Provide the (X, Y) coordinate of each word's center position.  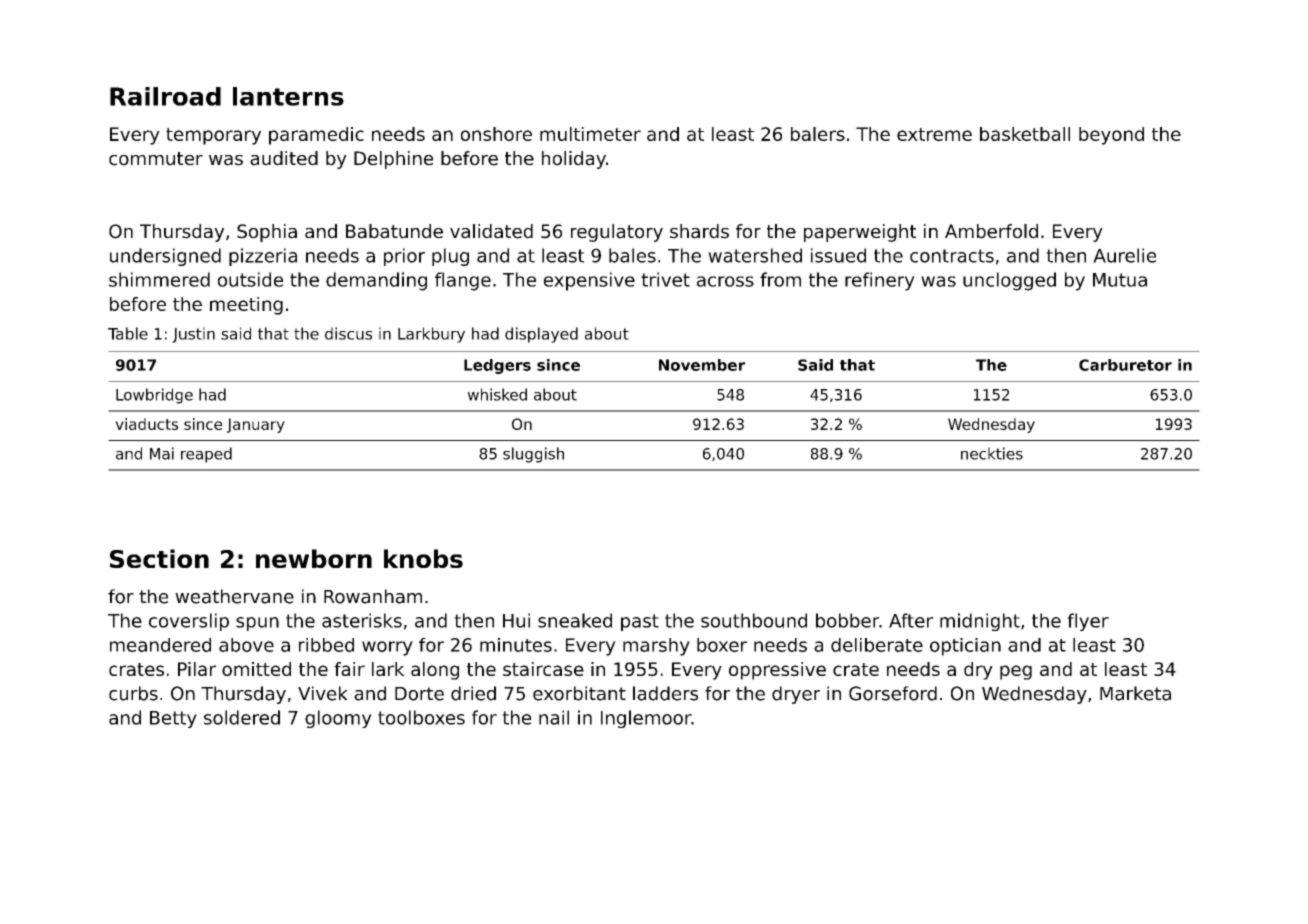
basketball (1025, 134)
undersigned (165, 257)
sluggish (533, 455)
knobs (423, 558)
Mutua (1120, 280)
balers (818, 134)
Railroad (165, 96)
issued (838, 255)
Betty (173, 719)
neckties (992, 453)
